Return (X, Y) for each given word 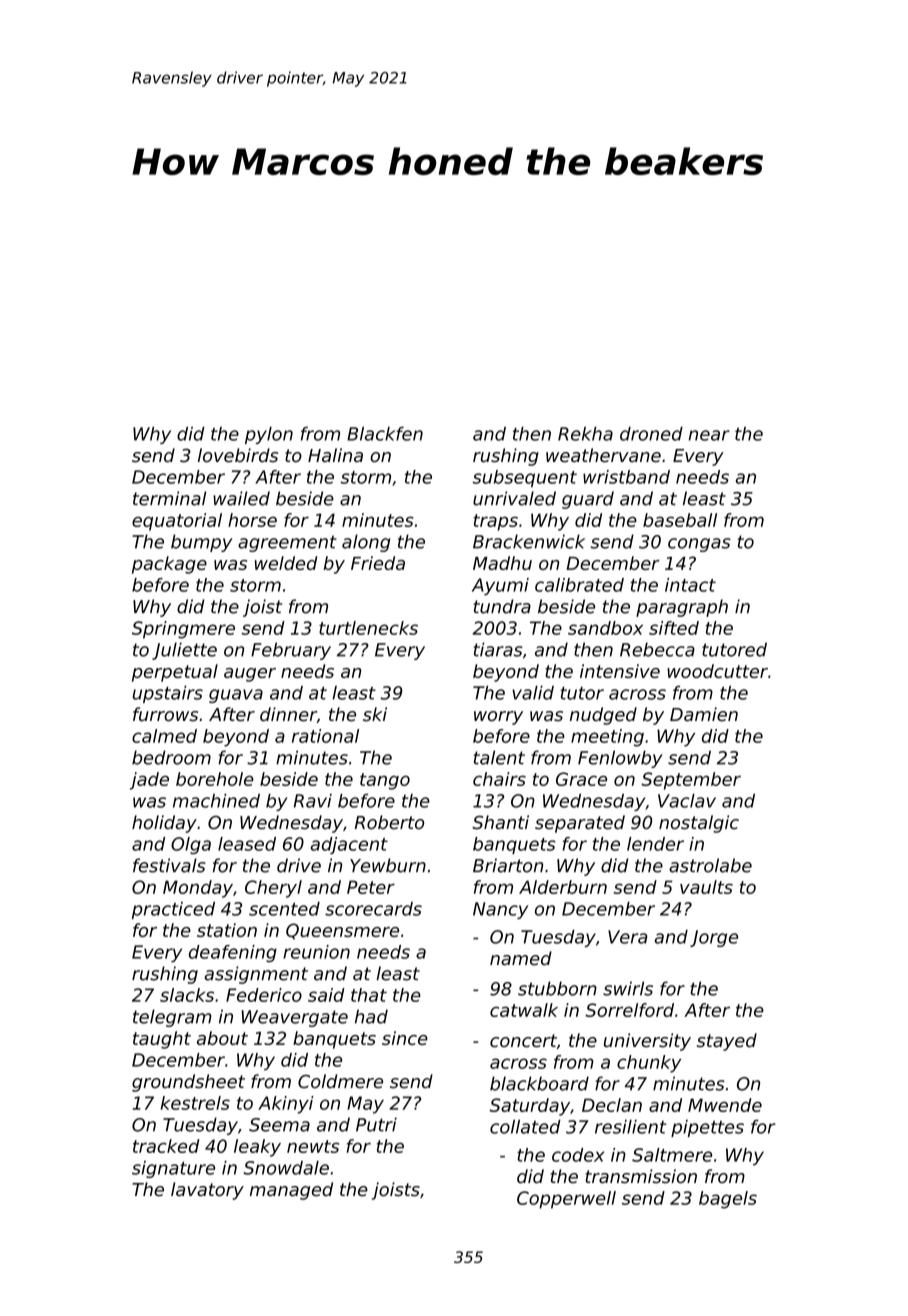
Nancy (500, 910)
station (227, 930)
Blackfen (385, 434)
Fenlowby (620, 759)
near (709, 435)
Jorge (714, 938)
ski (375, 714)
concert (523, 1041)
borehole (215, 779)
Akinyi (286, 1105)
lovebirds (238, 455)
